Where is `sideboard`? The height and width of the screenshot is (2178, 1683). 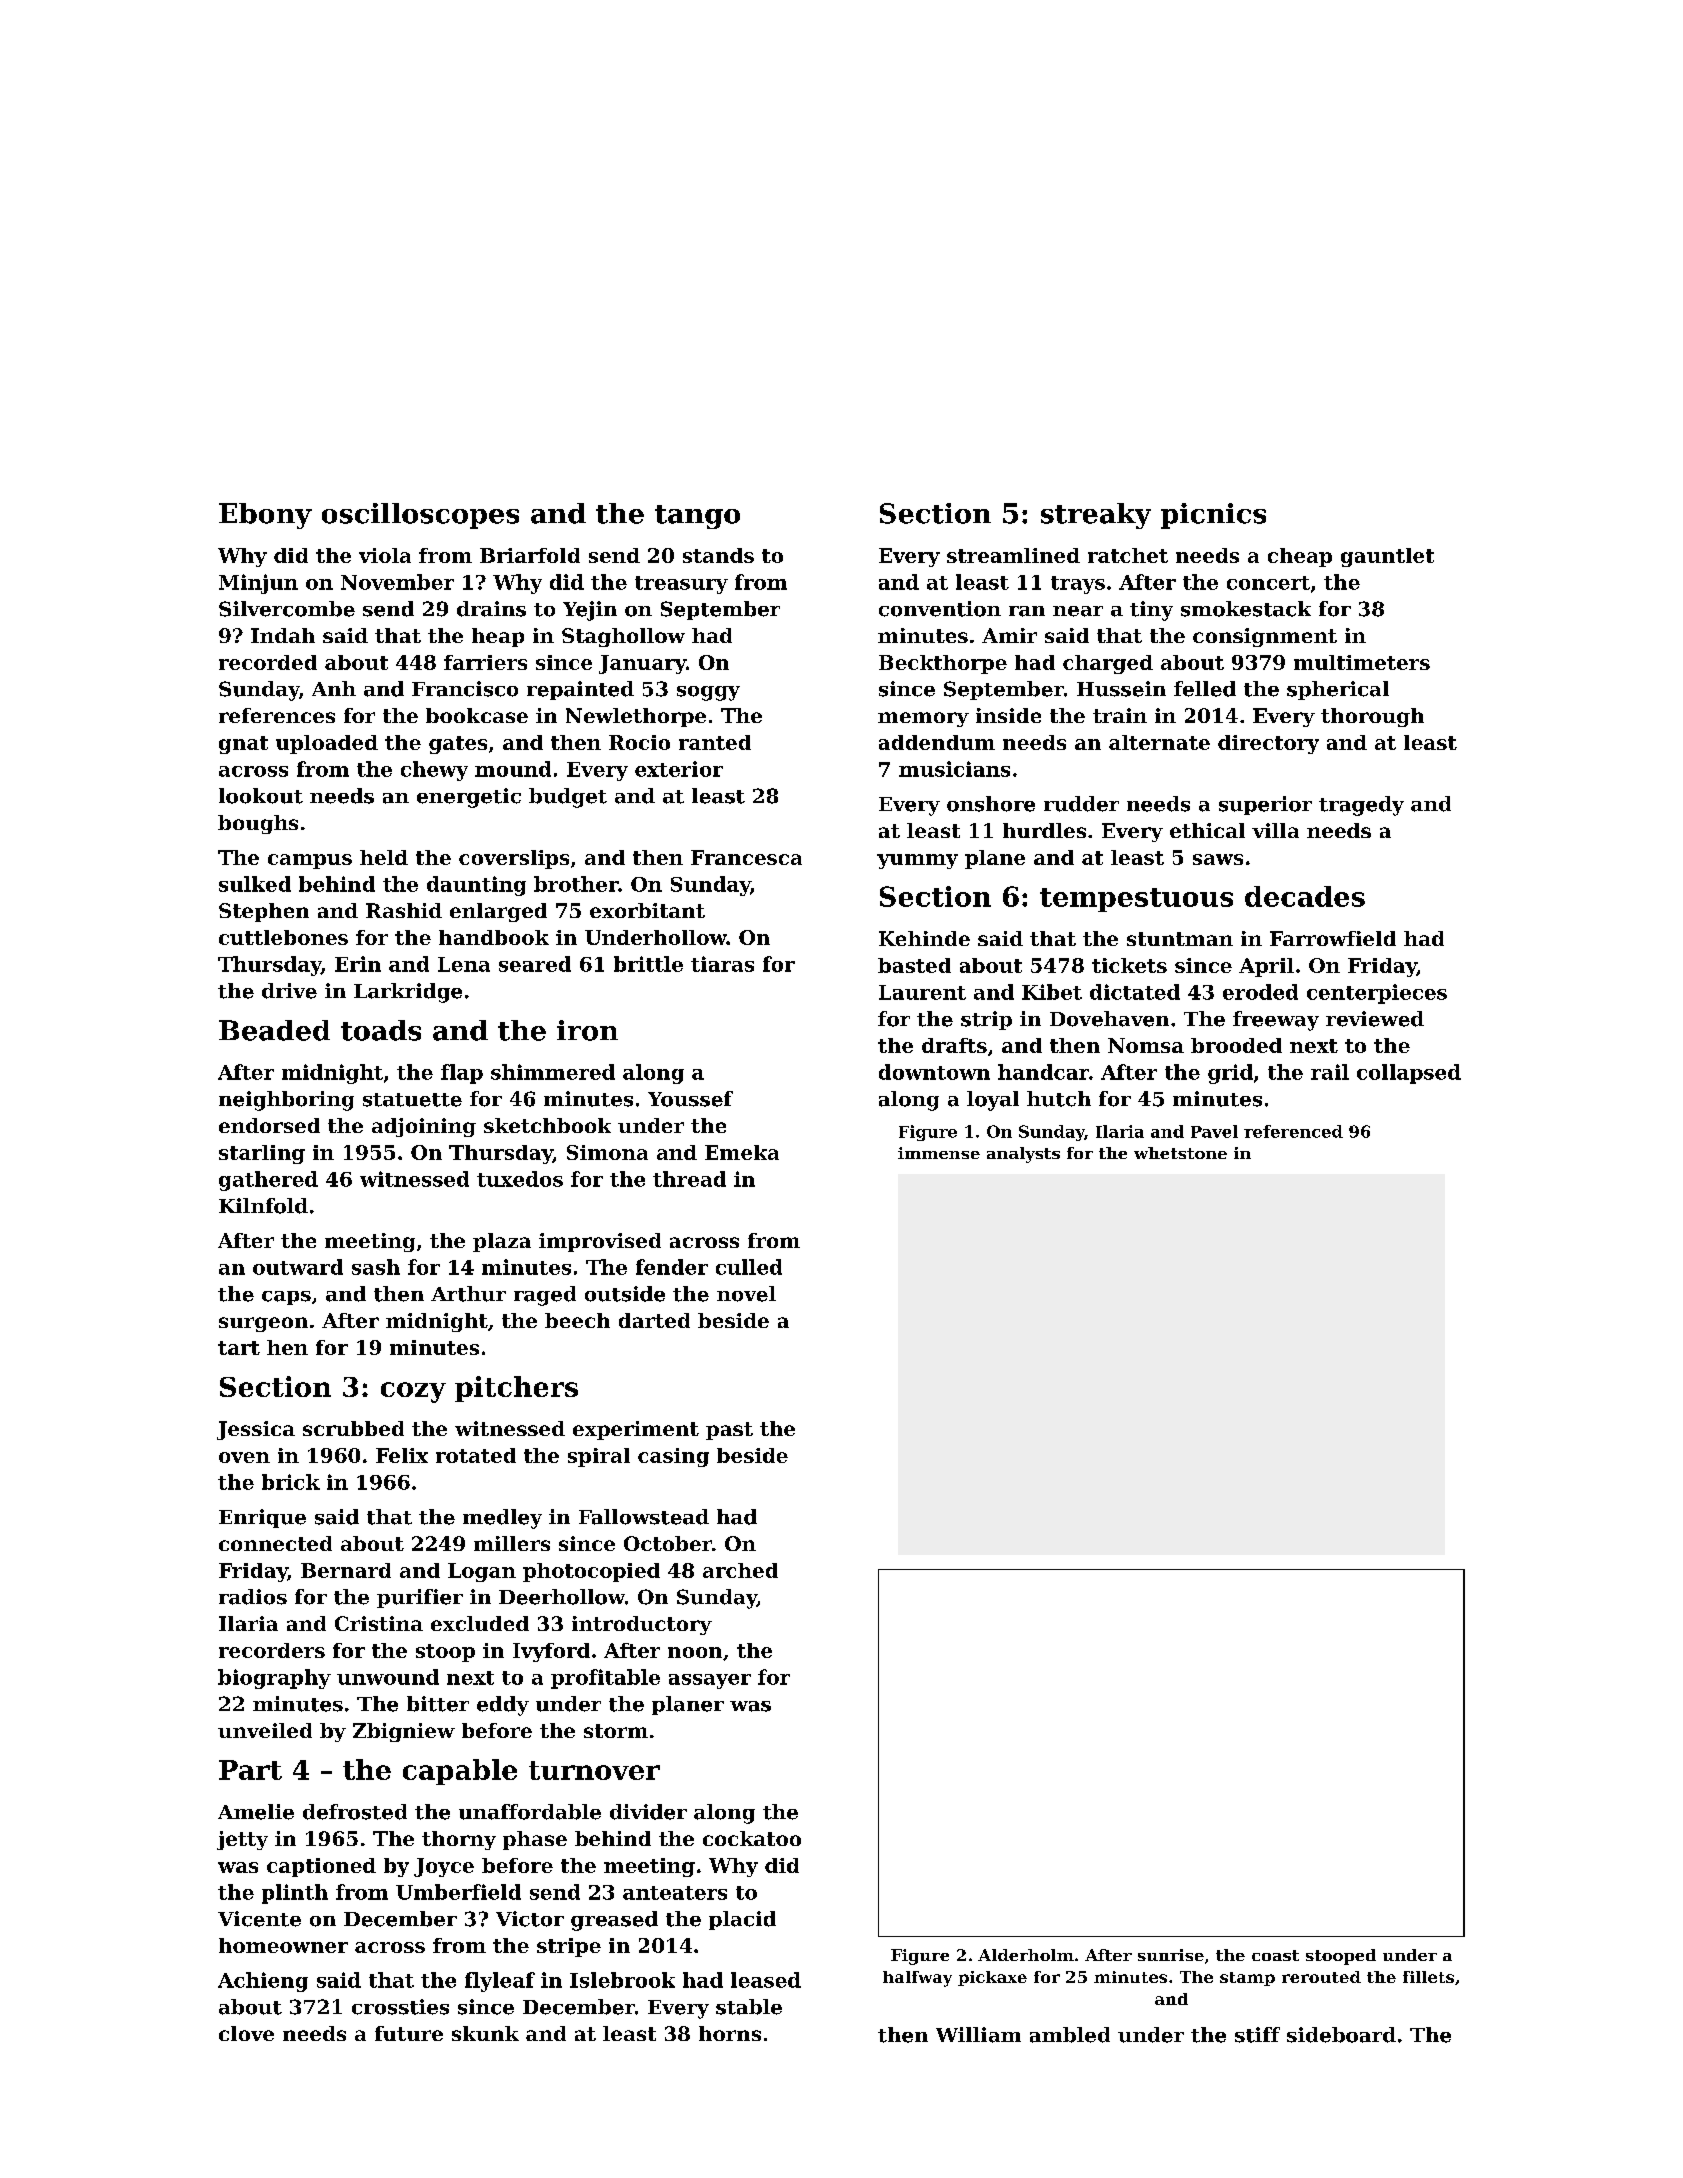
sideboard is located at coordinates (1341, 2035).
